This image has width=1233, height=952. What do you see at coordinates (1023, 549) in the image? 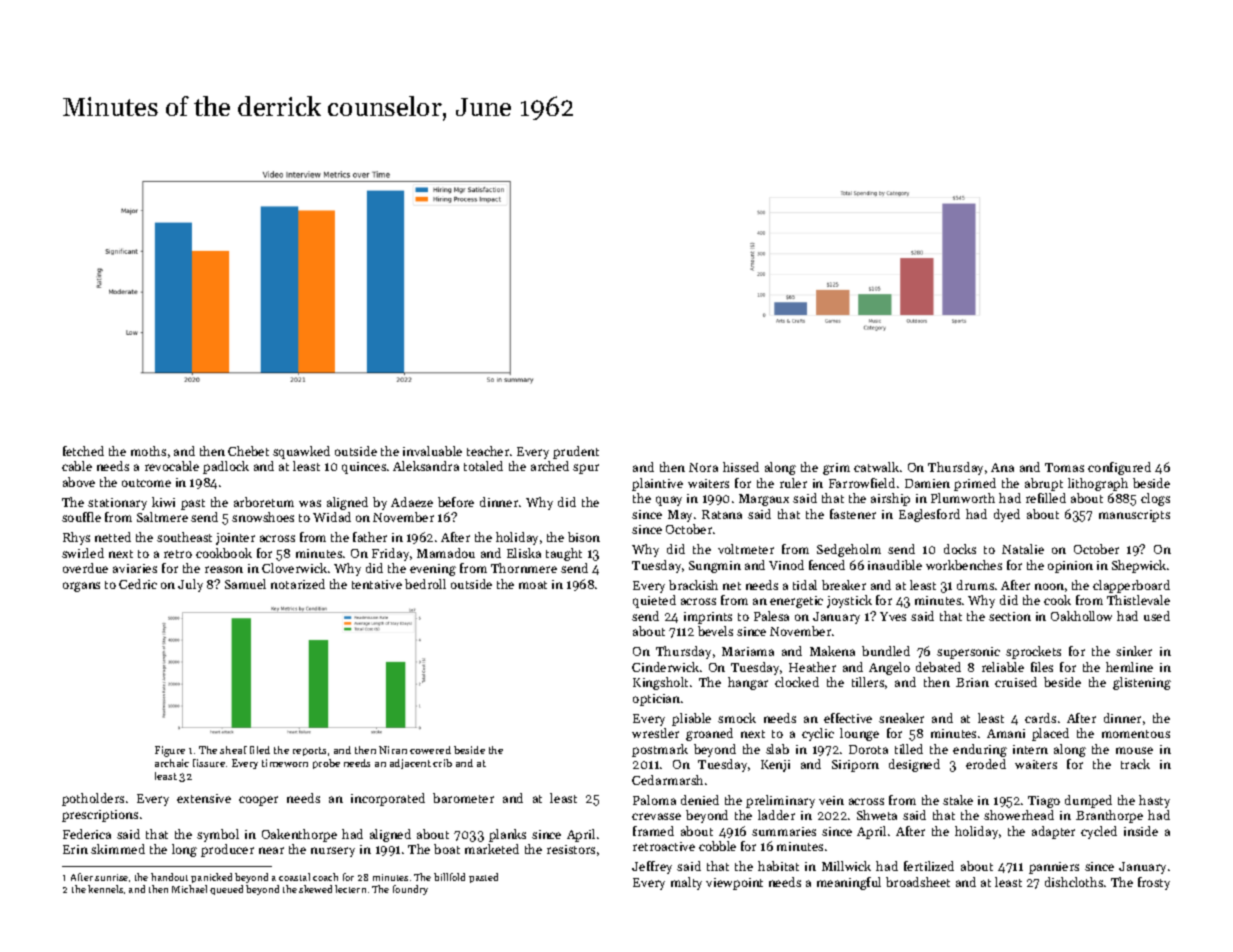
I see `Natalie` at bounding box center [1023, 549].
